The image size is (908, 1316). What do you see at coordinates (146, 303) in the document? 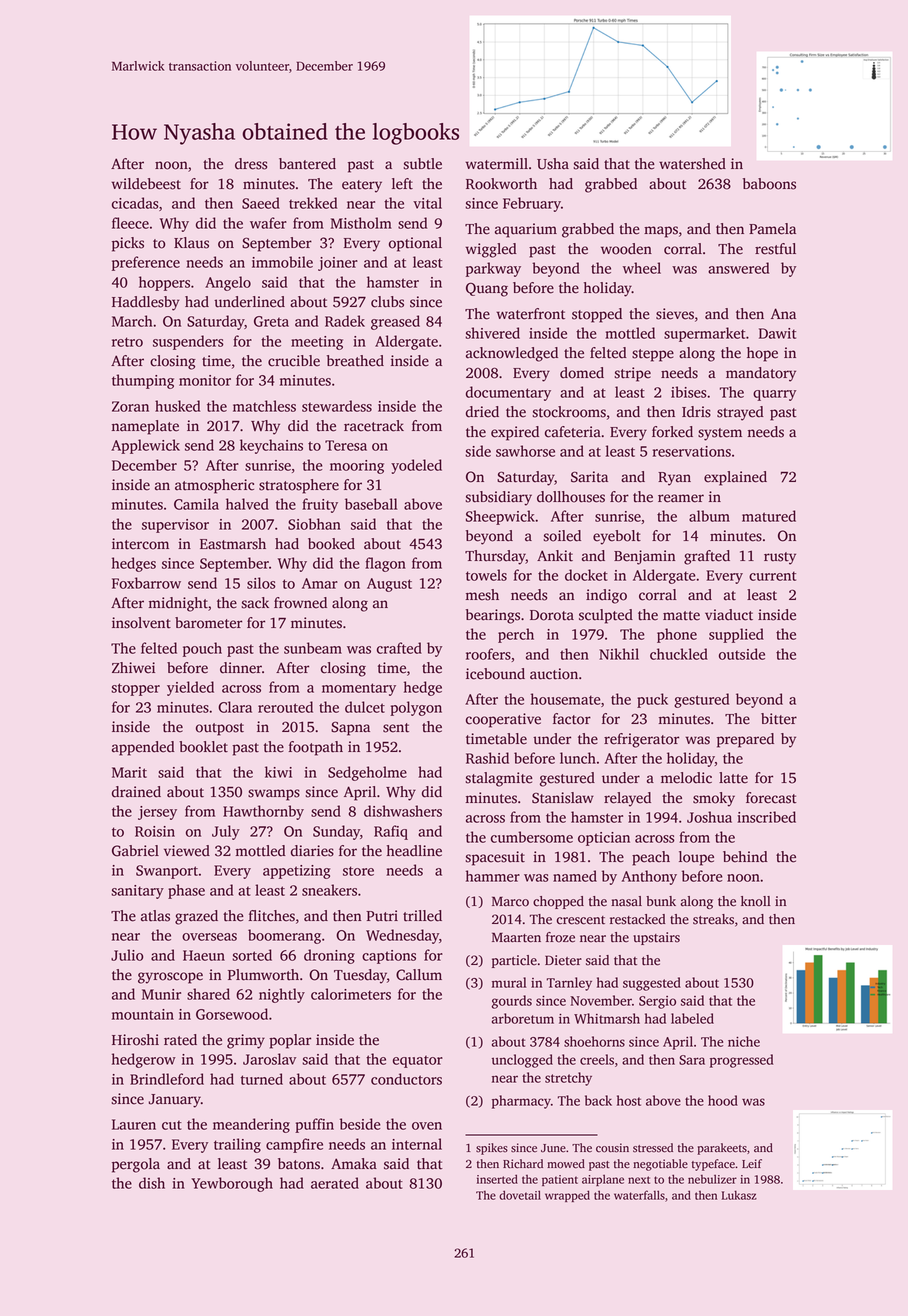
I see `Haddlesby` at bounding box center [146, 303].
